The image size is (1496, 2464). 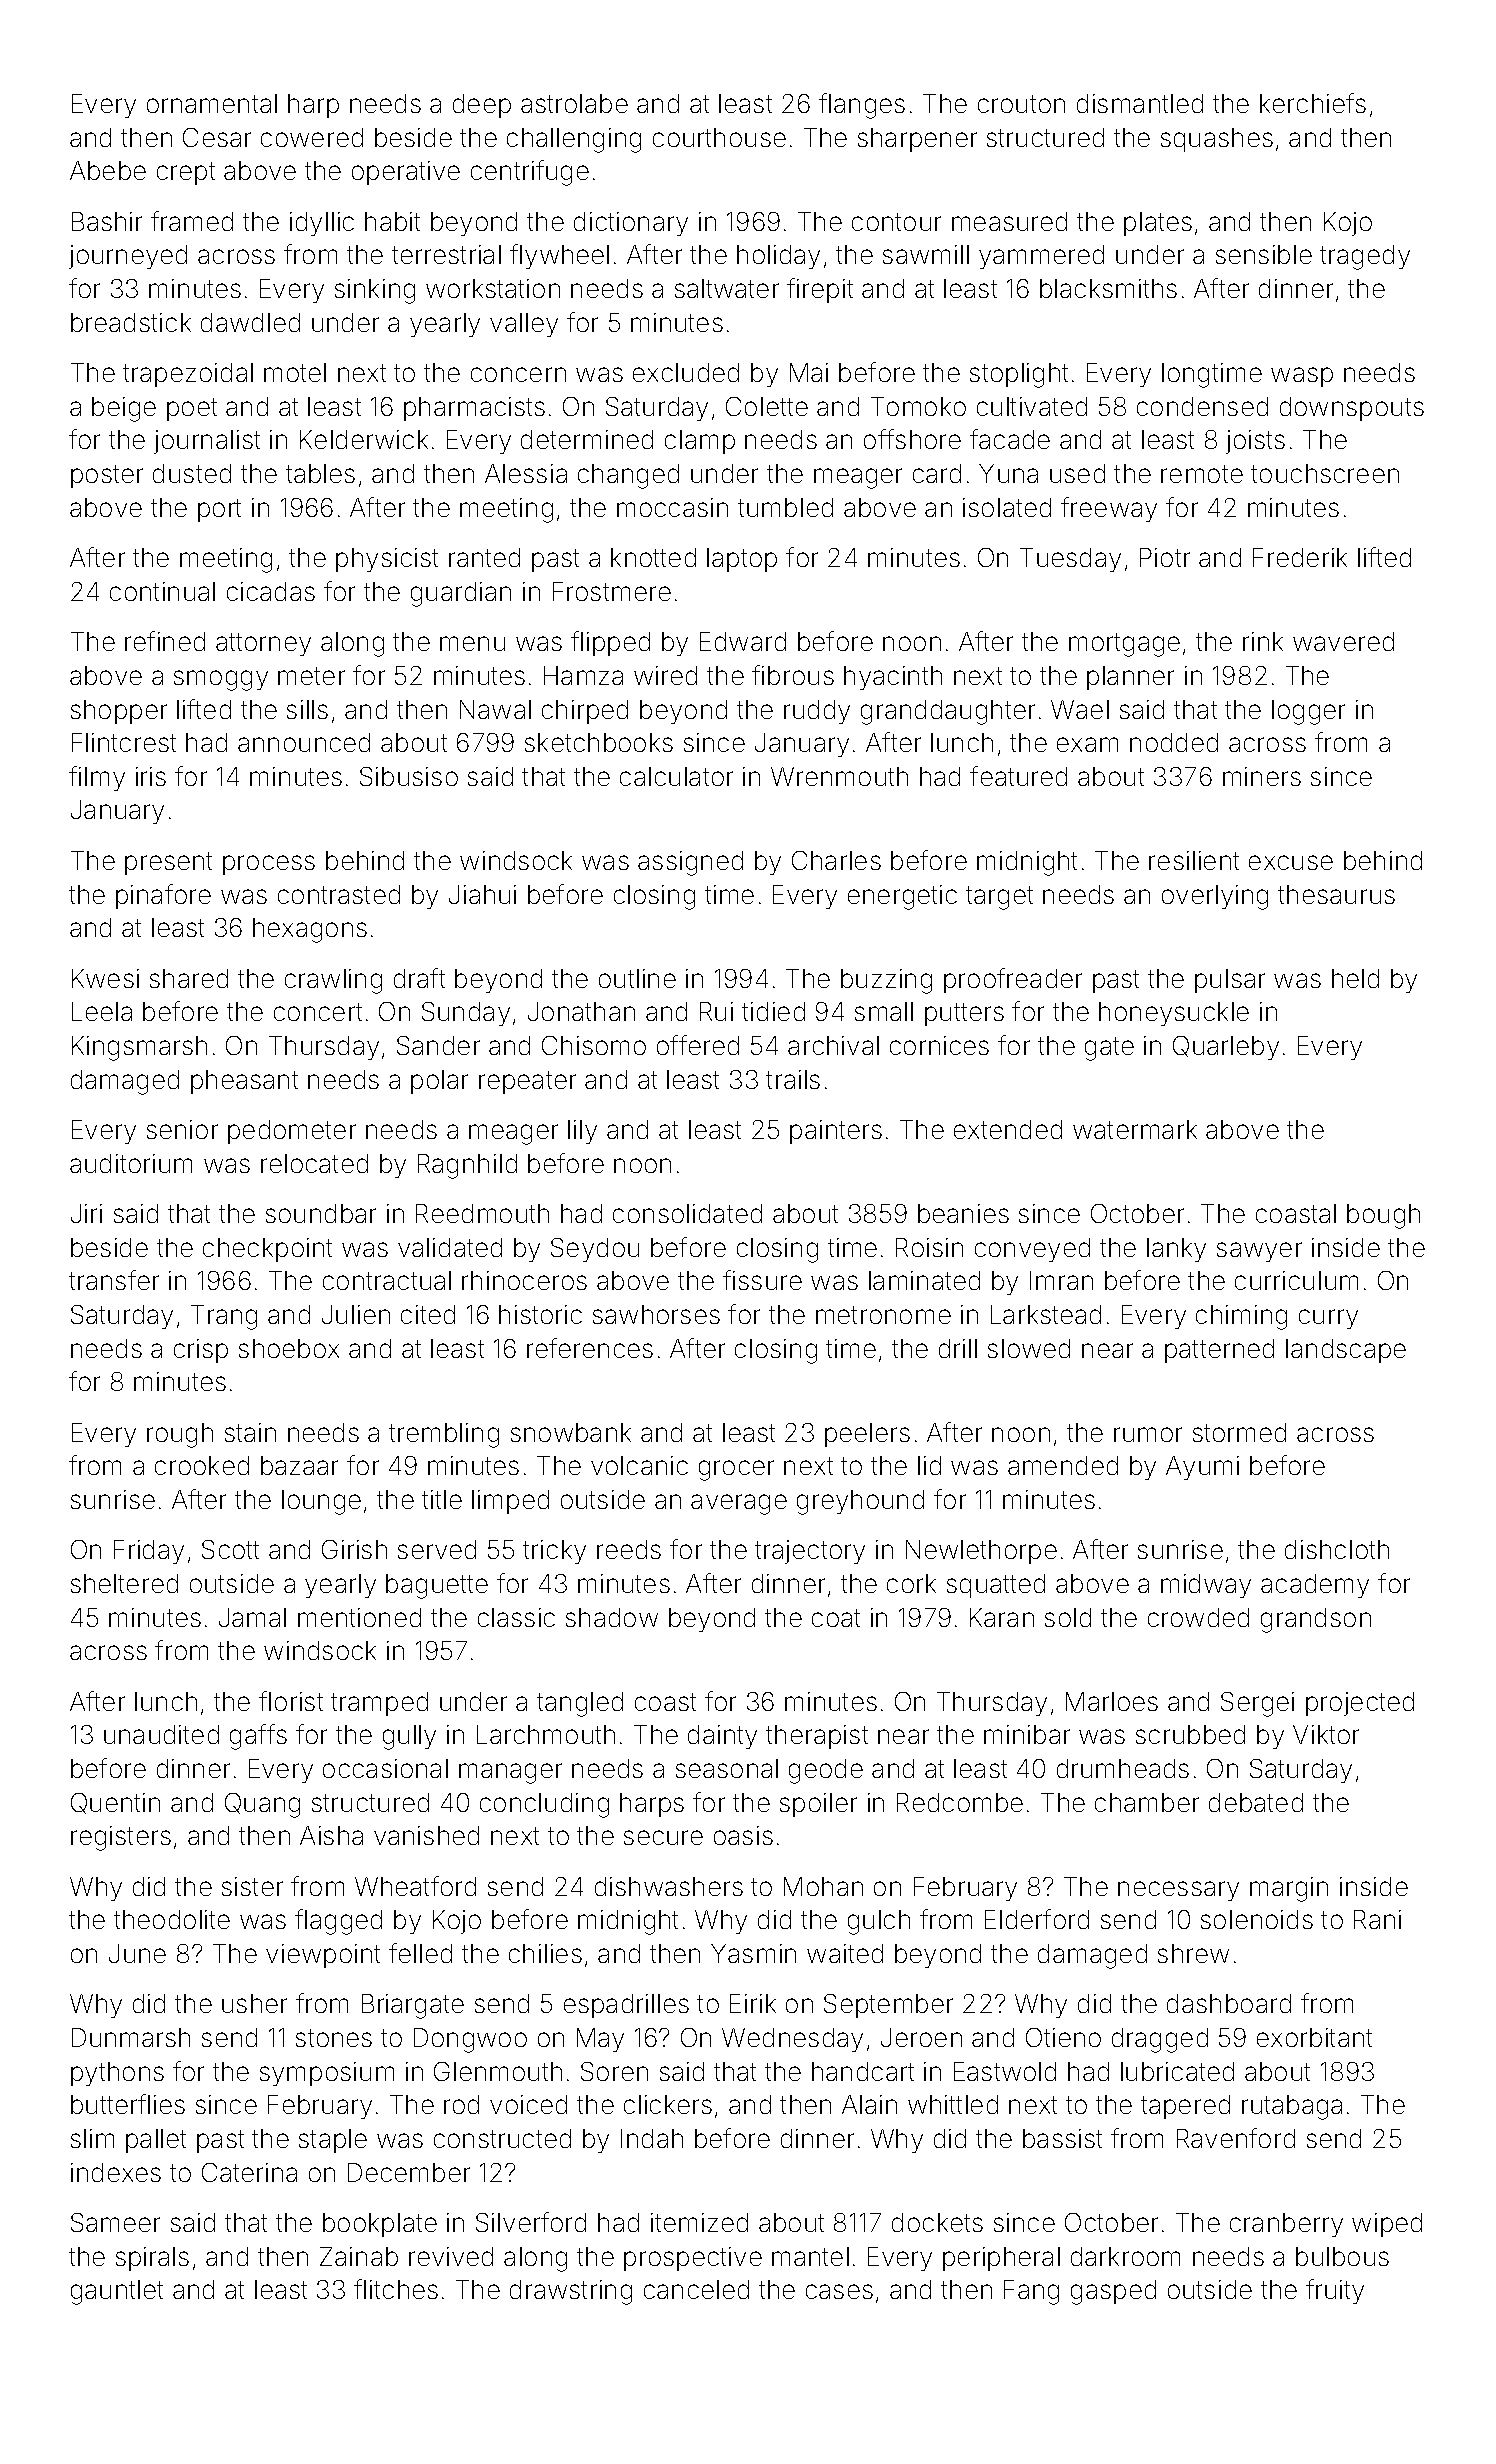 What do you see at coordinates (612, 1617) in the screenshot?
I see `shadow` at bounding box center [612, 1617].
